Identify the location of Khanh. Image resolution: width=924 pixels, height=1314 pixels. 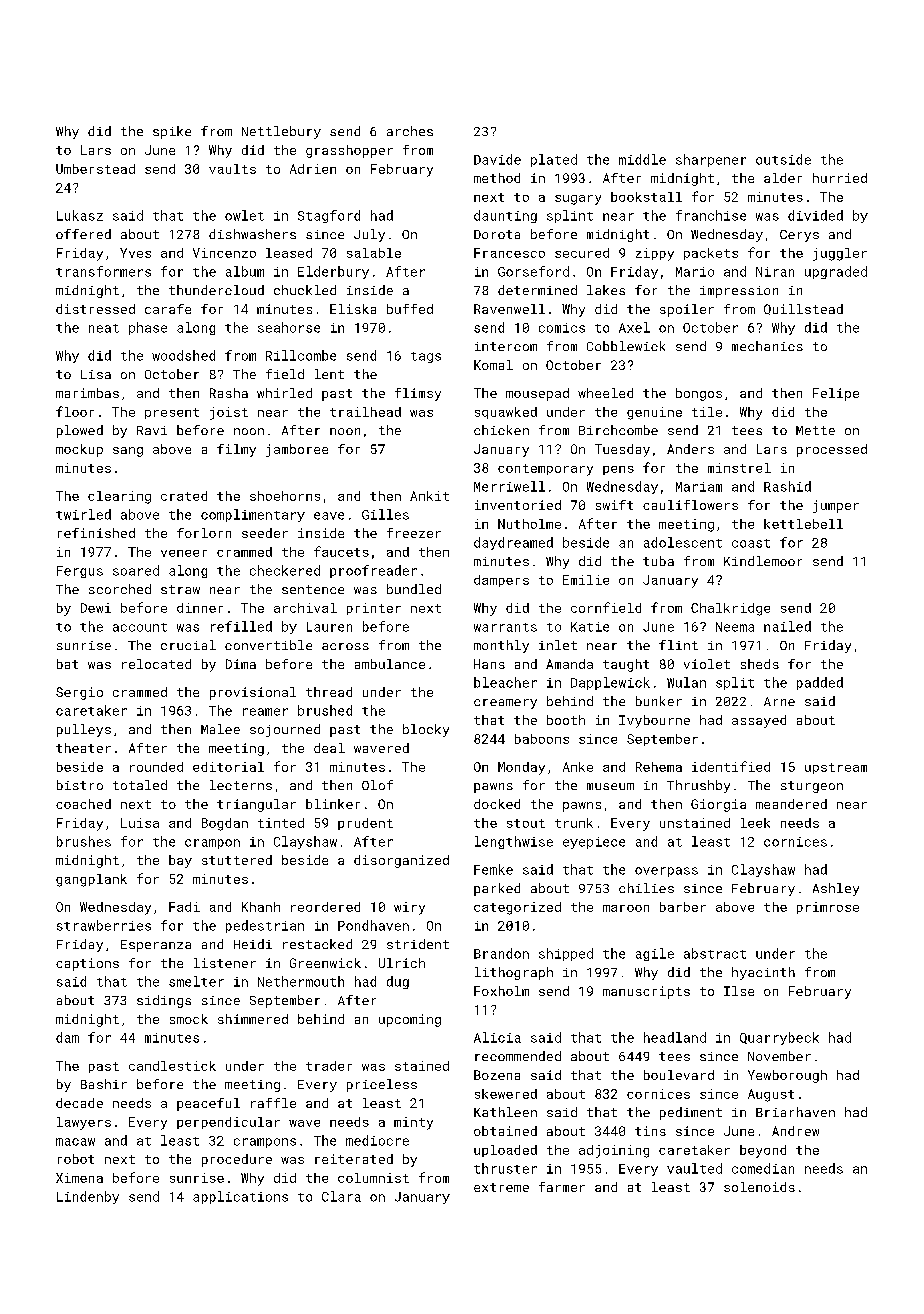
(261, 907).
